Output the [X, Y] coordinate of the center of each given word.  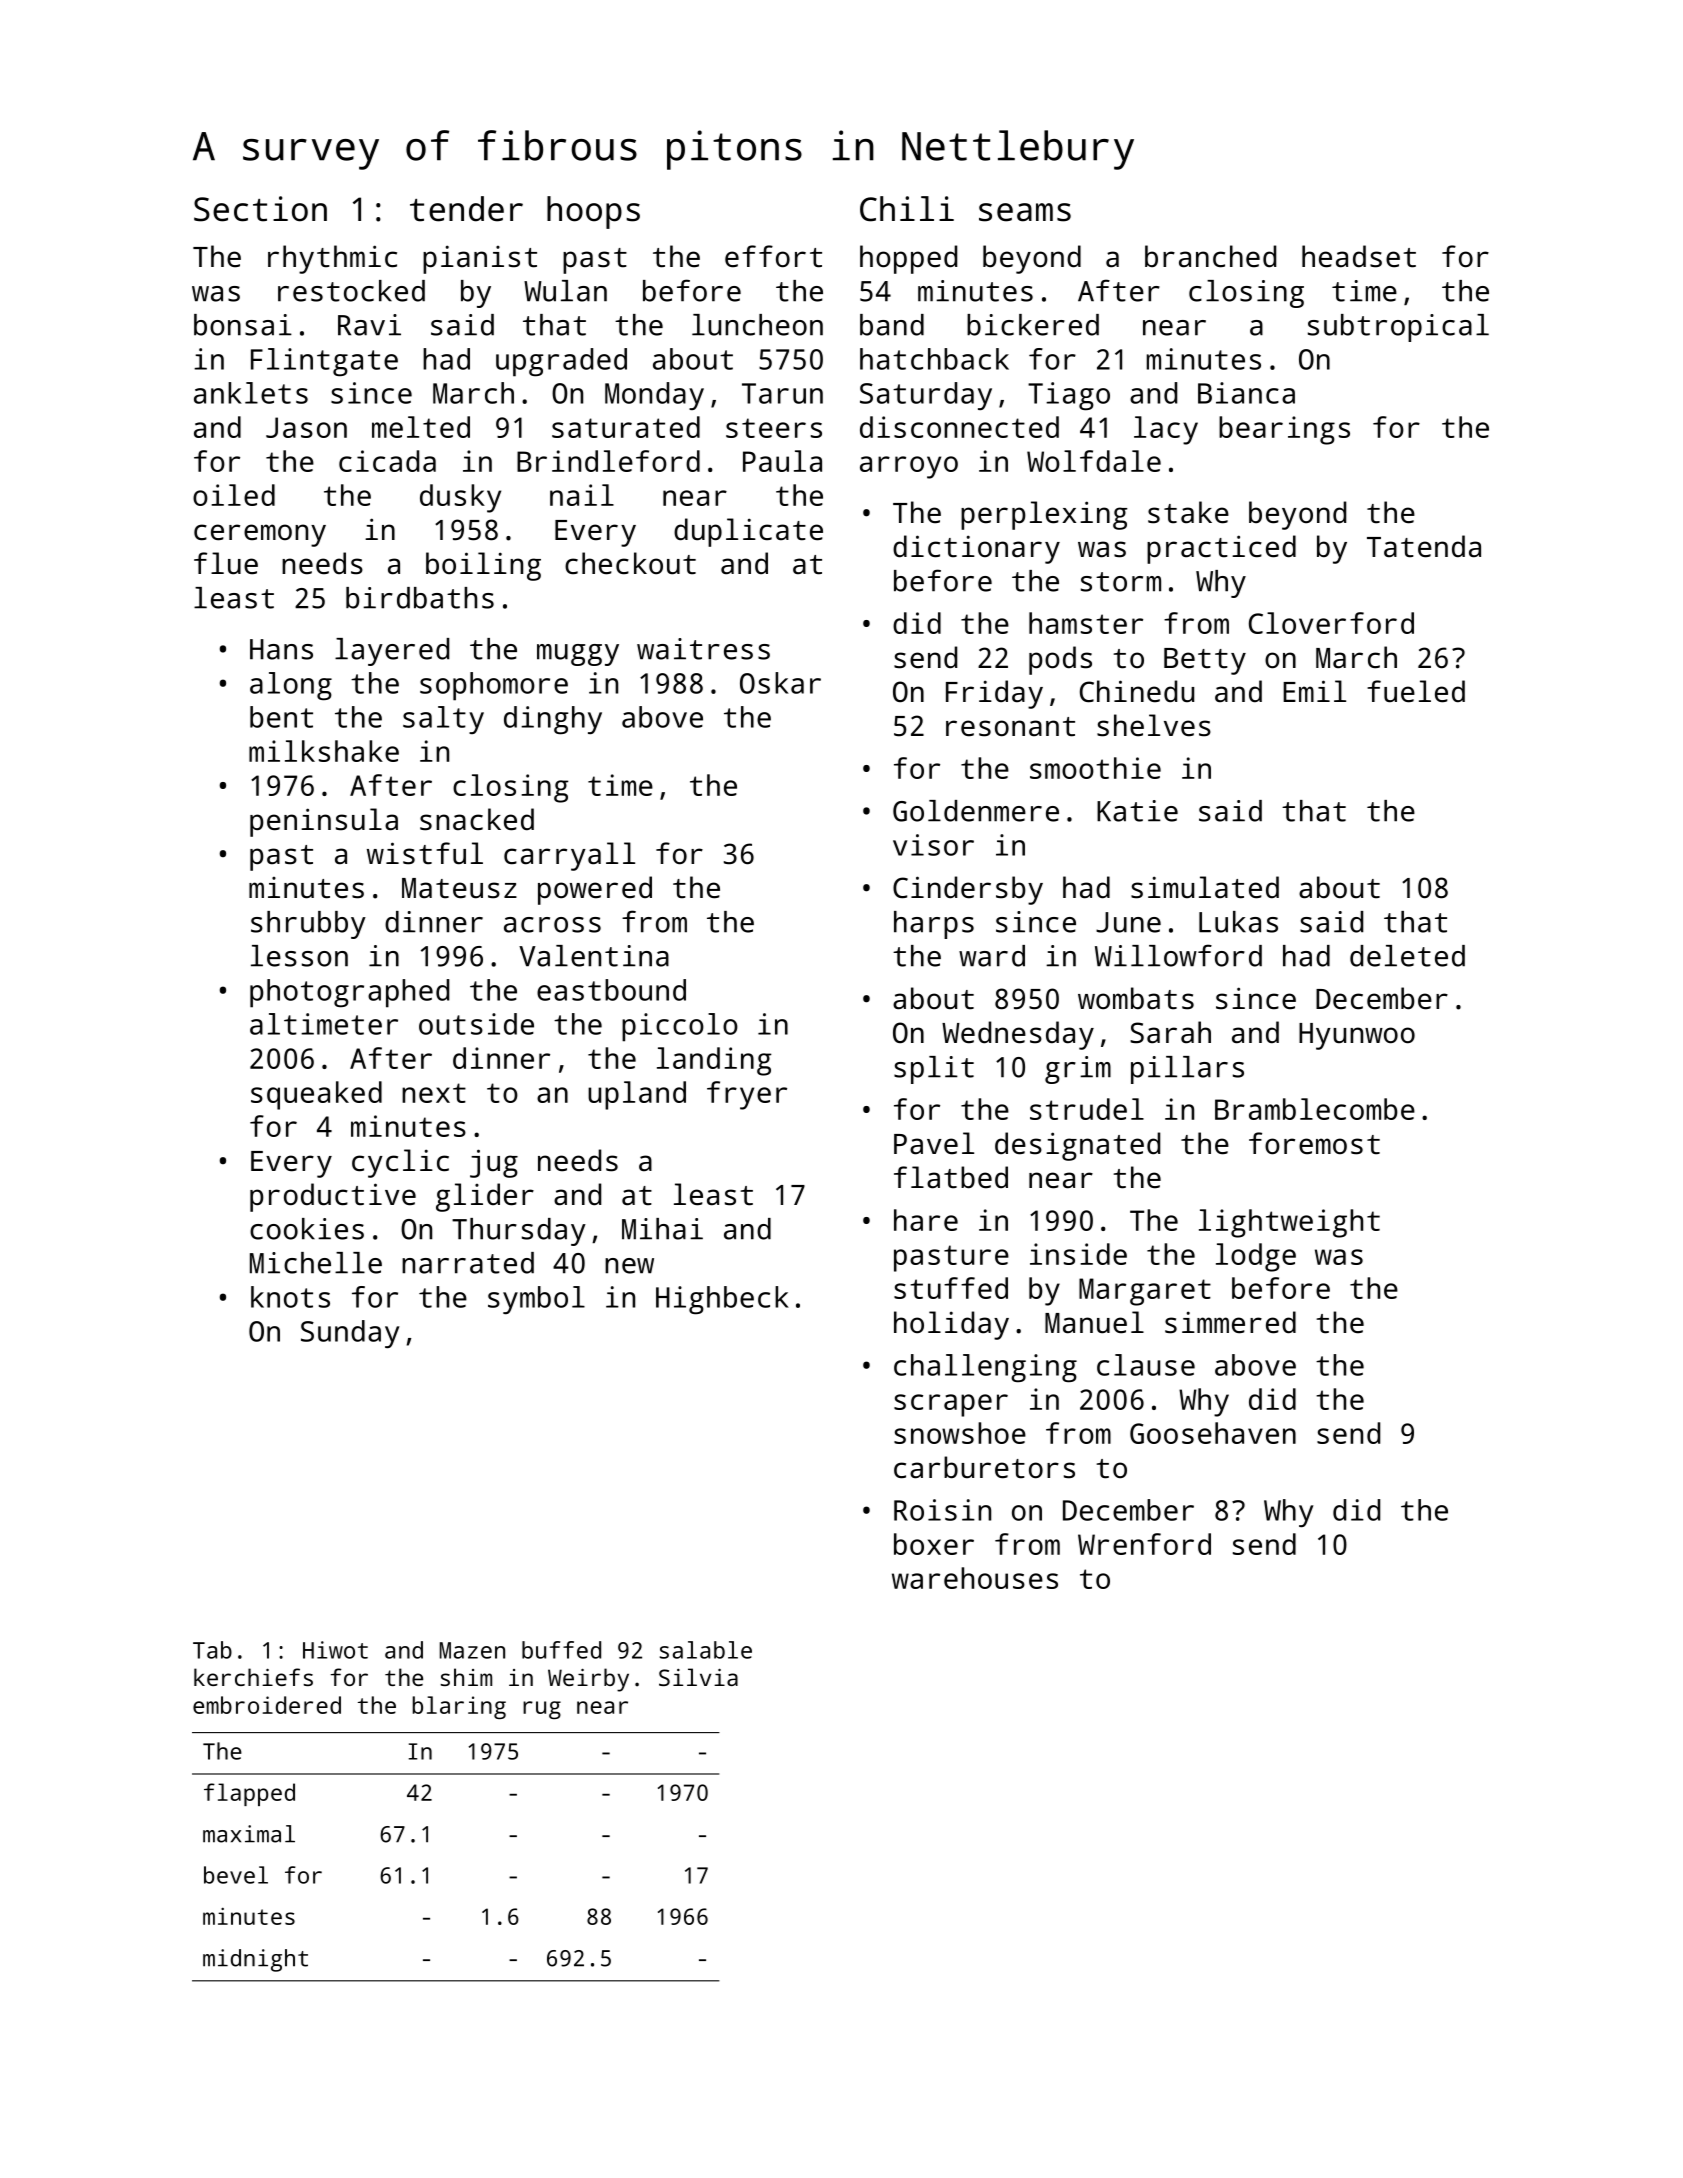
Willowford [1178, 955]
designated [1077, 1146]
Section [260, 209]
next [434, 1093]
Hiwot [335, 1650]
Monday [654, 396]
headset [1359, 256]
